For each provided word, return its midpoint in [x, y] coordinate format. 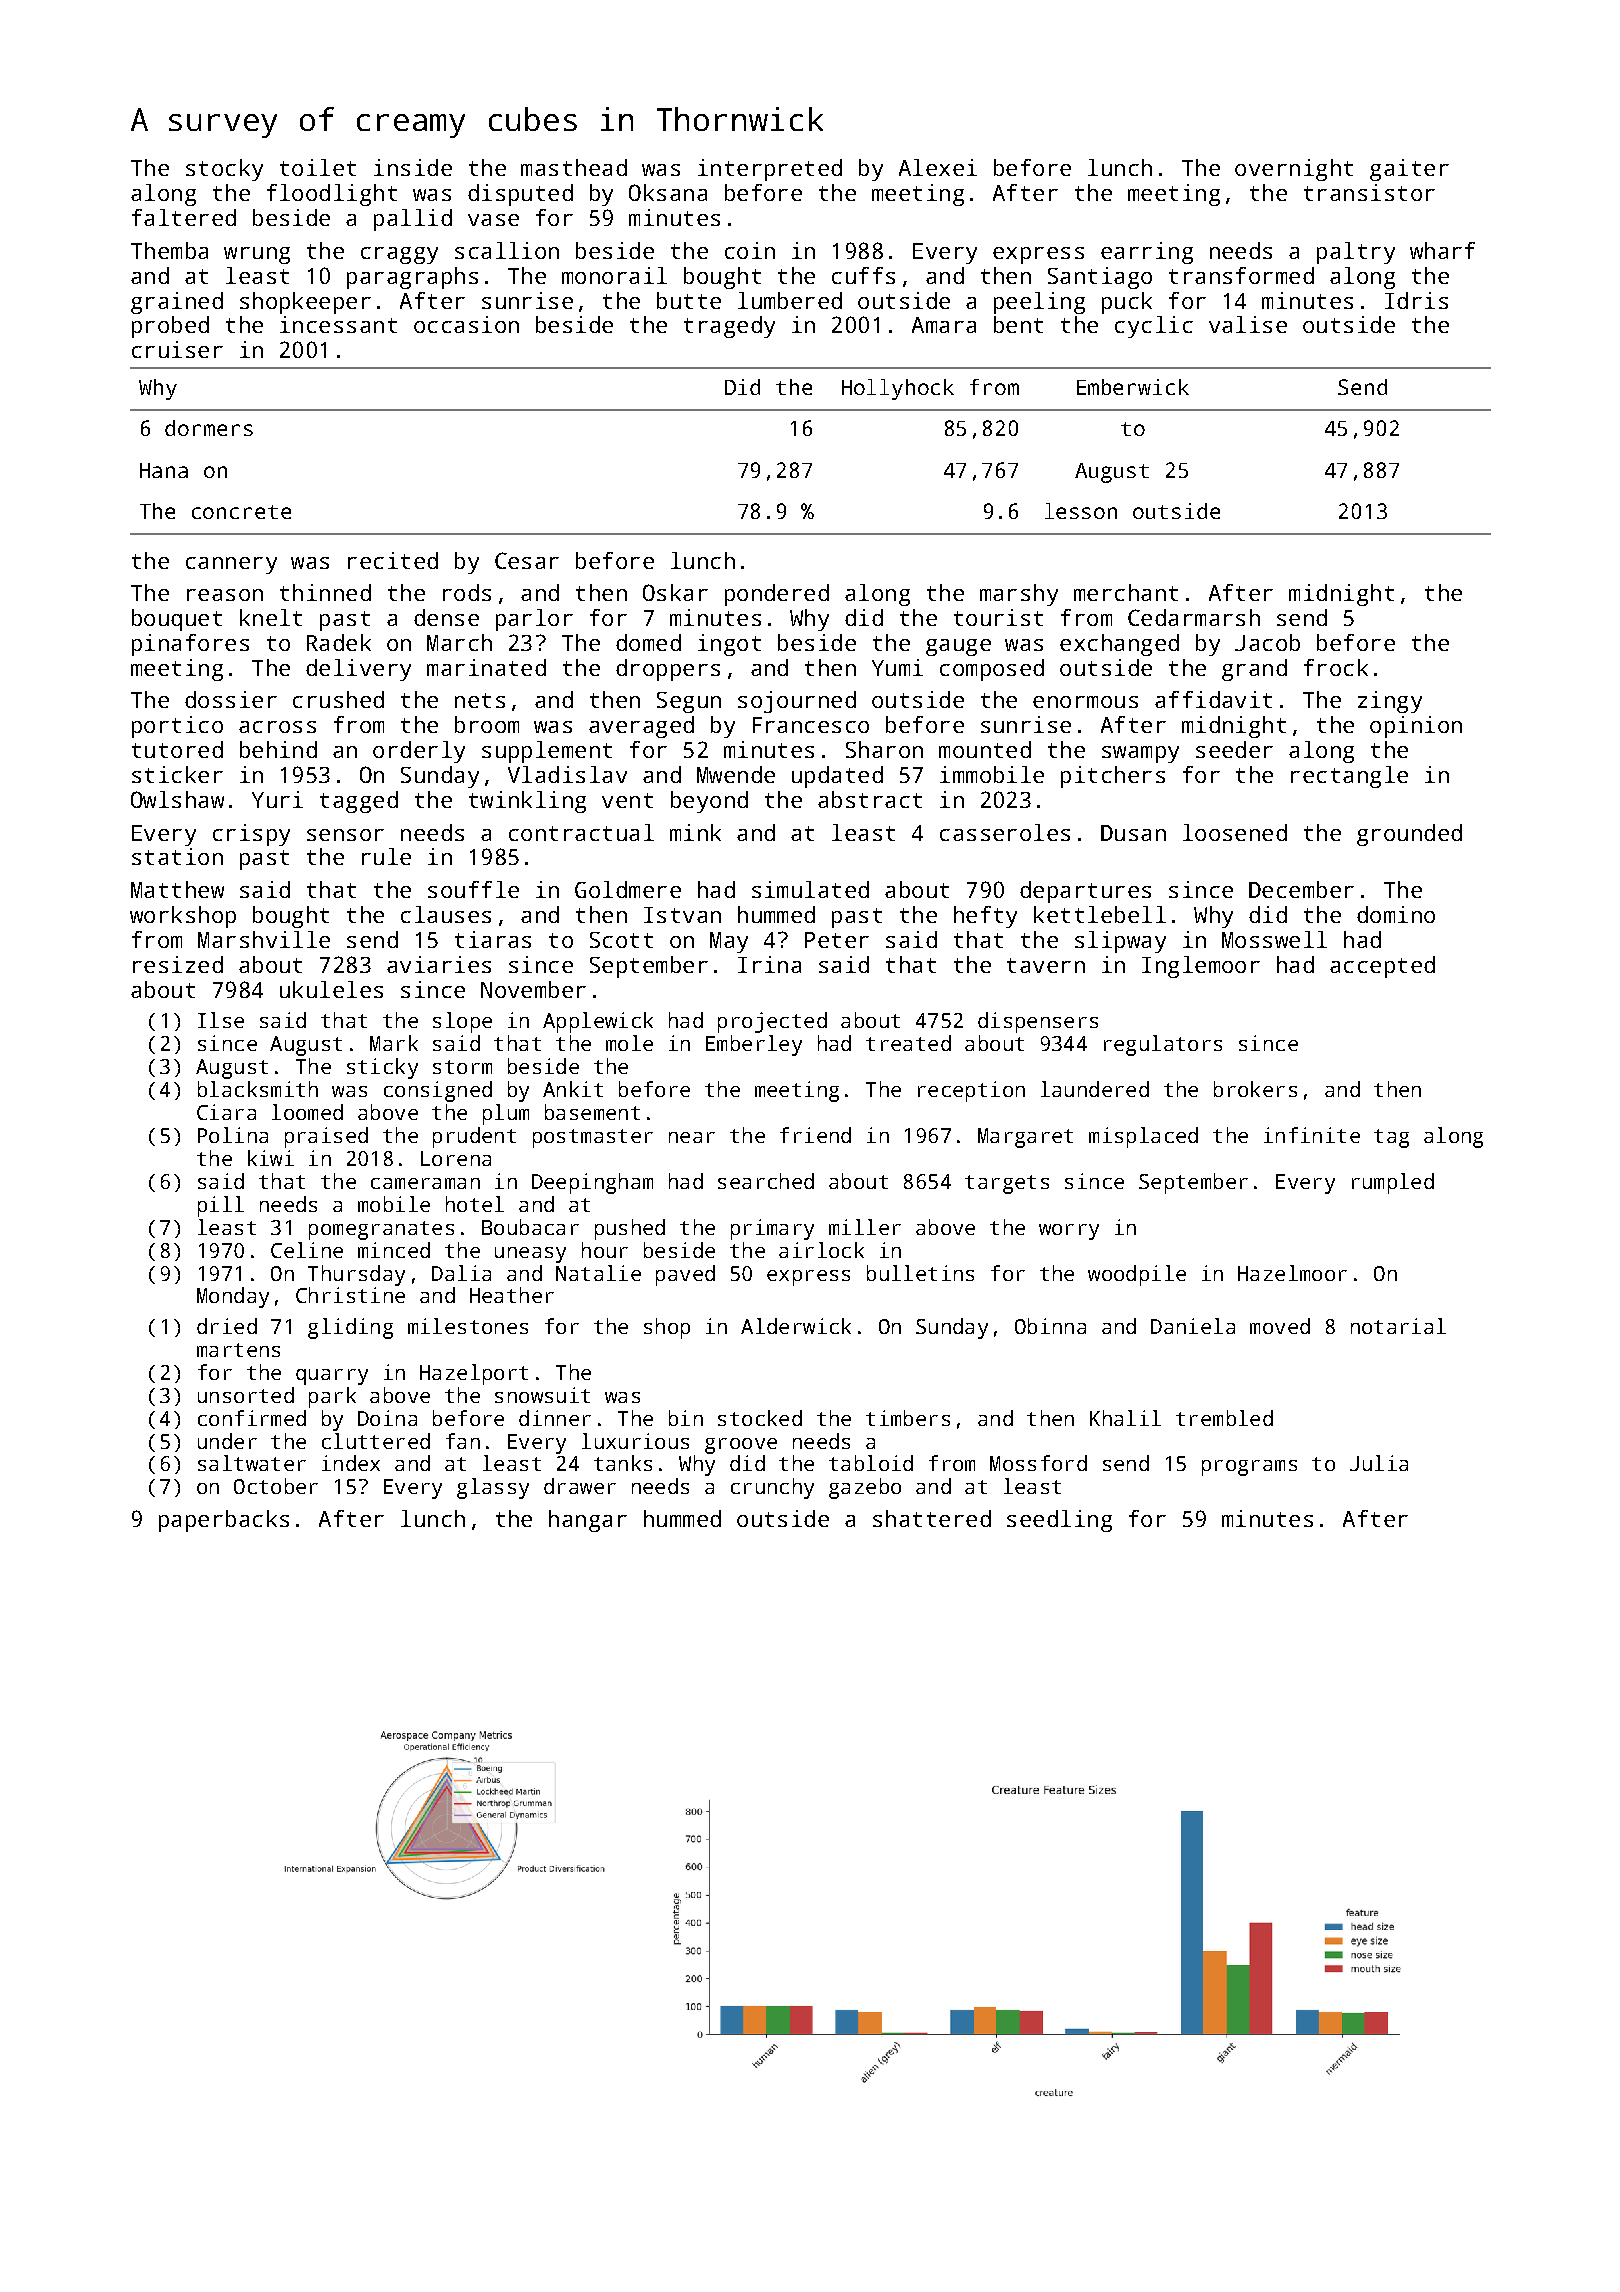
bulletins [920, 1273]
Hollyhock [898, 389]
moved [1280, 1326]
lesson [1081, 511]
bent [1018, 324]
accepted [1382, 967]
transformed [1241, 275]
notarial [1398, 1326]
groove [741, 1446]
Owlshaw [177, 799]
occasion [466, 324]
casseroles [1005, 832]
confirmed [252, 1418]
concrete [241, 512]
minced [394, 1250]
